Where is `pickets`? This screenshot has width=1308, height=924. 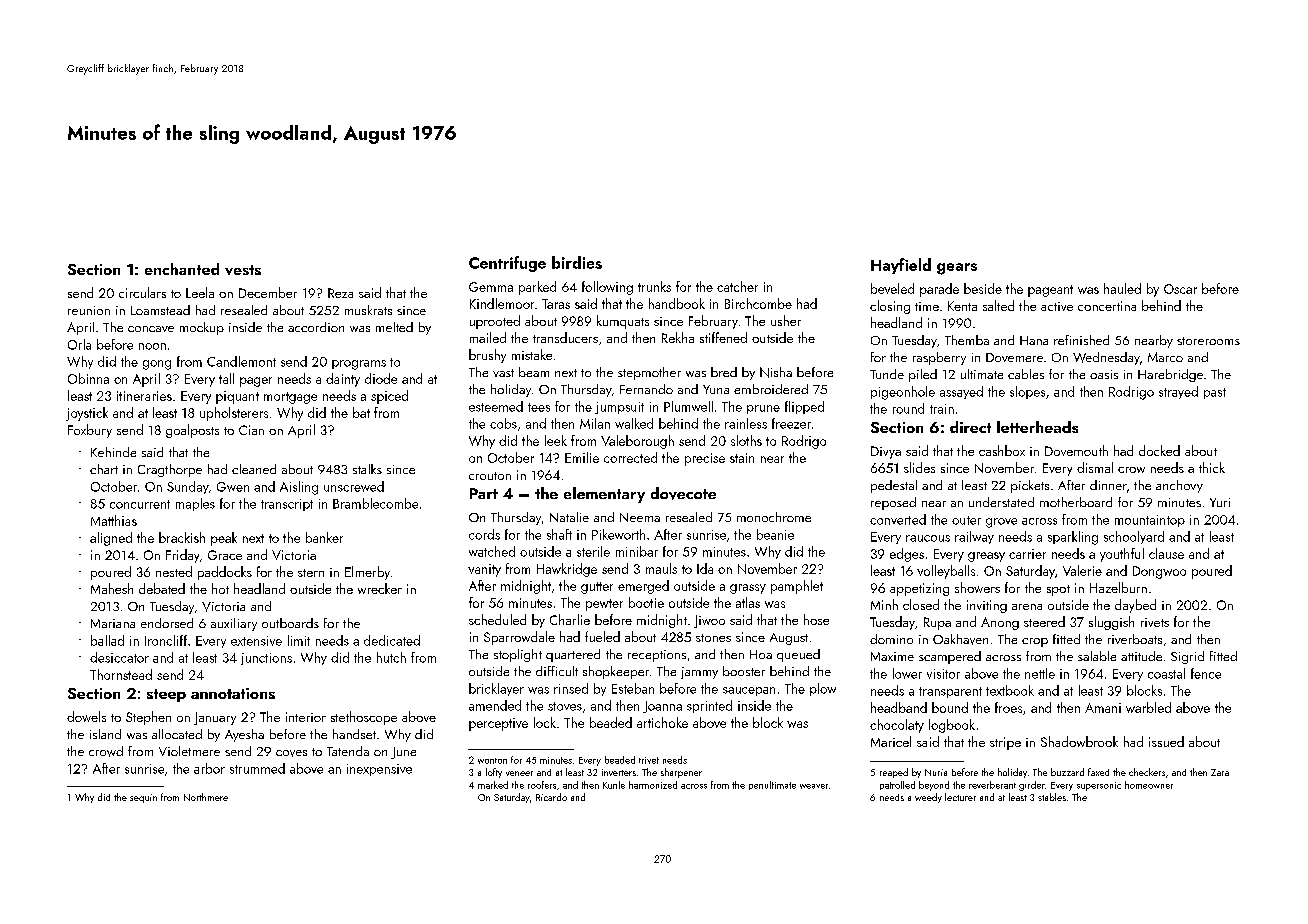
pickets is located at coordinates (1030, 486).
